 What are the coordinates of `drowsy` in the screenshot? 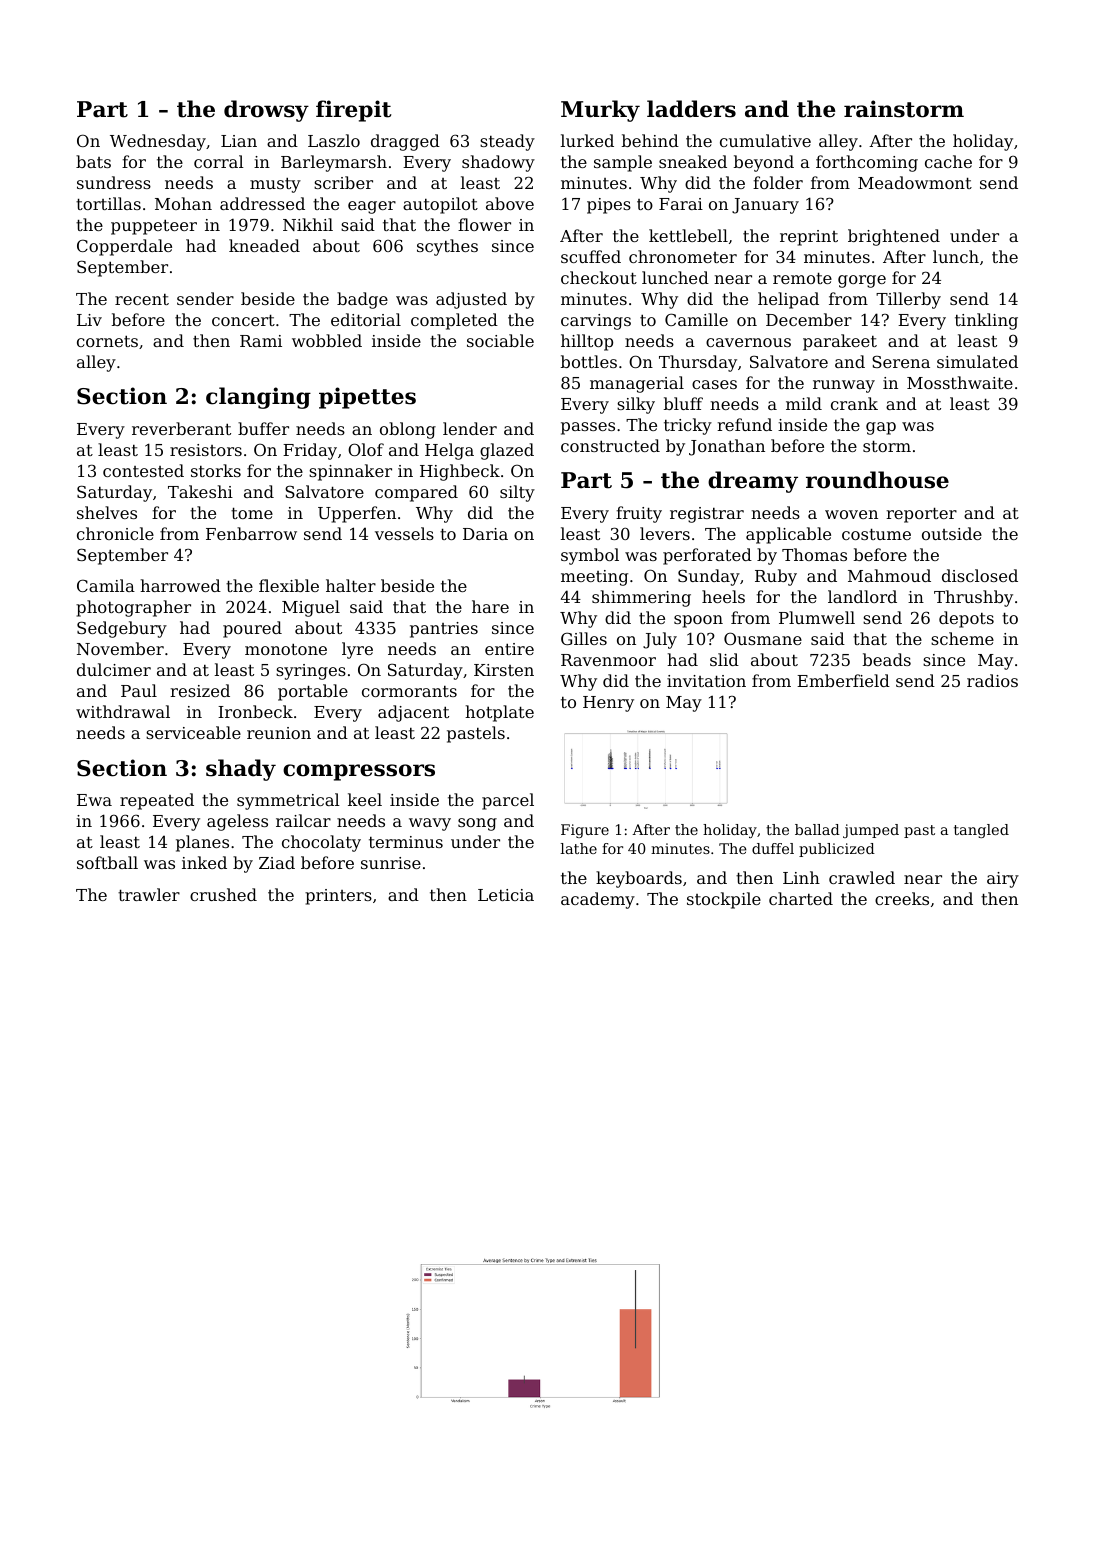 It's located at (266, 111).
